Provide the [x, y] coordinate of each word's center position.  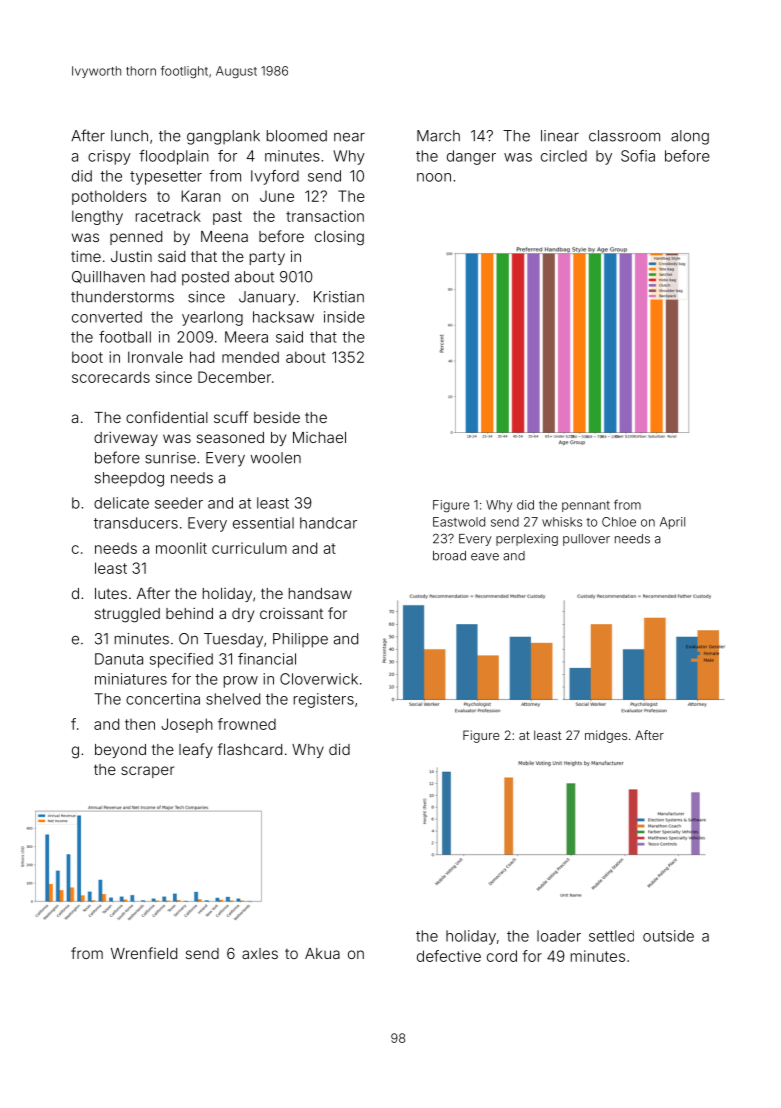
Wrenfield [144, 953]
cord [502, 956]
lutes [111, 593]
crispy [109, 157]
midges [606, 736]
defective [449, 956]
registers [324, 700]
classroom [624, 136]
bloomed [297, 136]
